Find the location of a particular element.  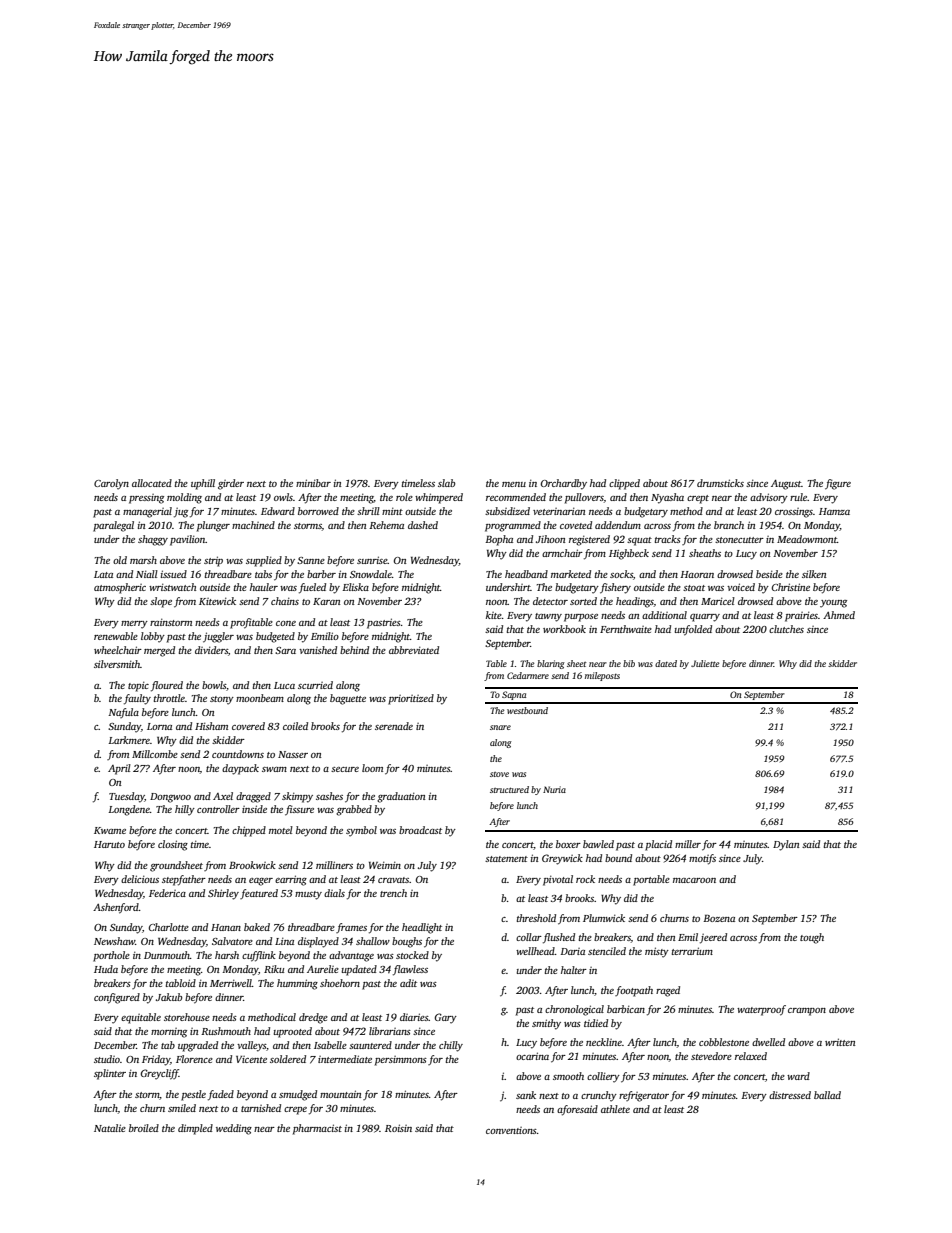

allocated is located at coordinates (152, 483).
